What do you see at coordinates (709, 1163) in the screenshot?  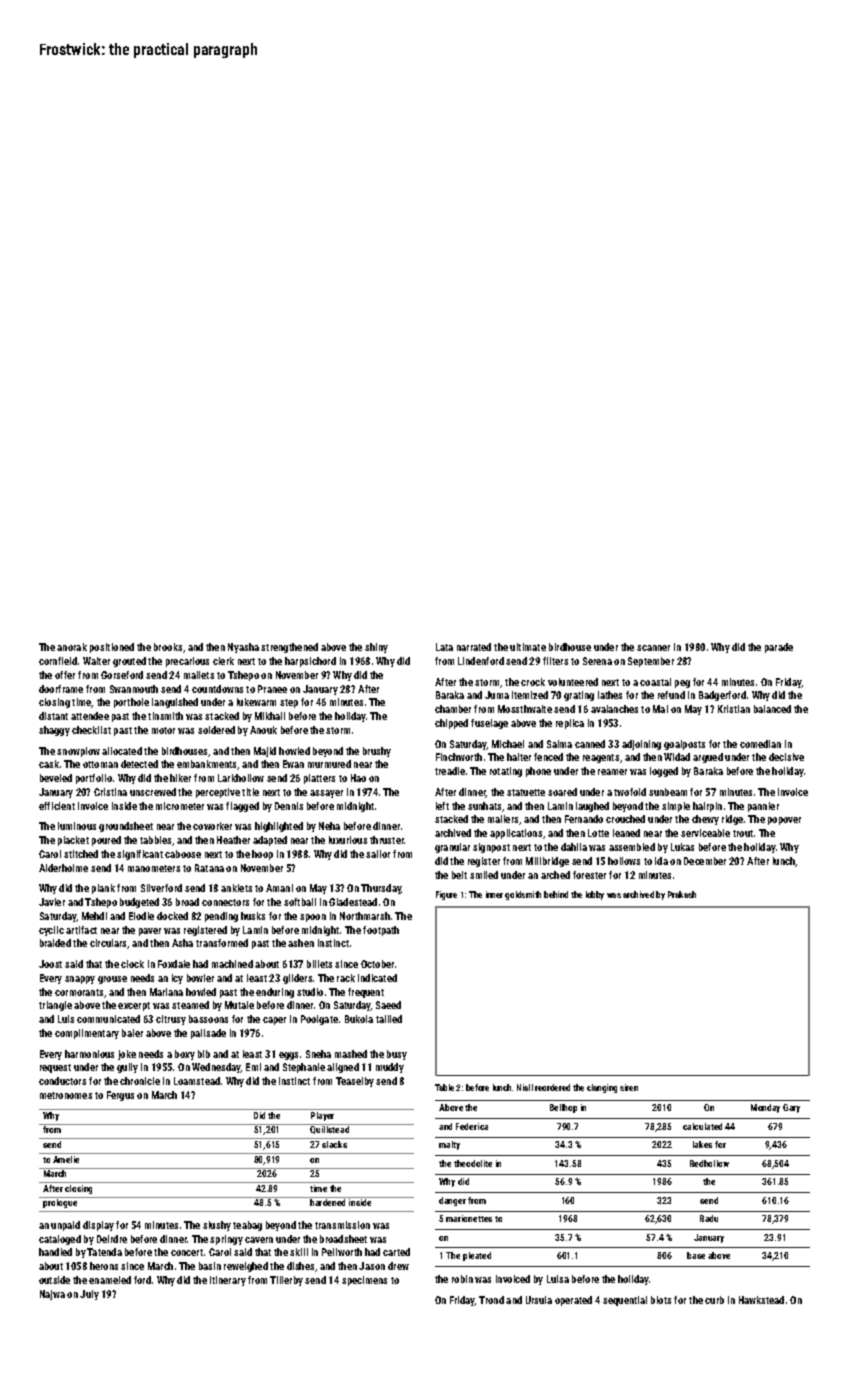 I see `Redhollow` at bounding box center [709, 1163].
